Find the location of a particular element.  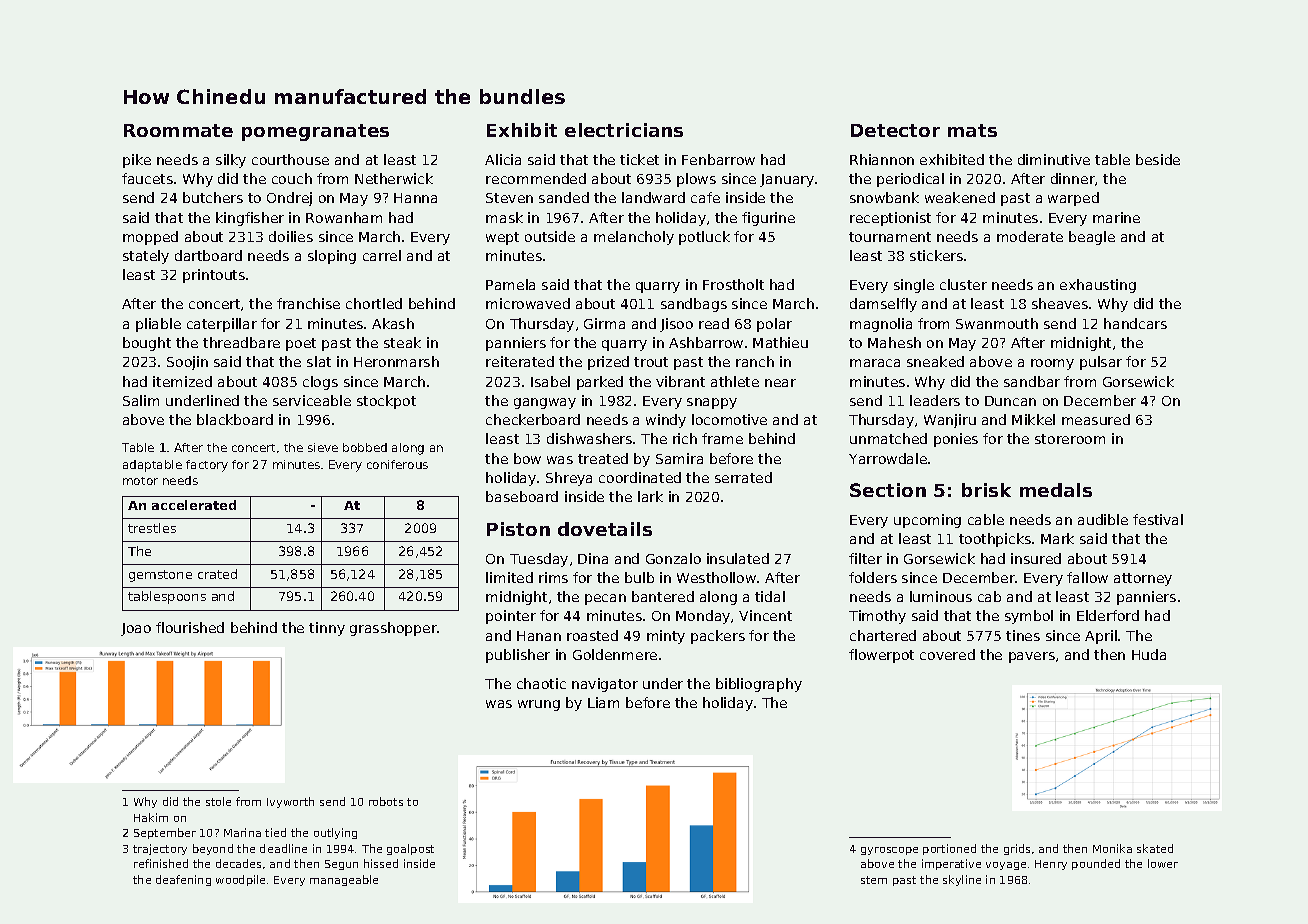

mats is located at coordinates (972, 130).
